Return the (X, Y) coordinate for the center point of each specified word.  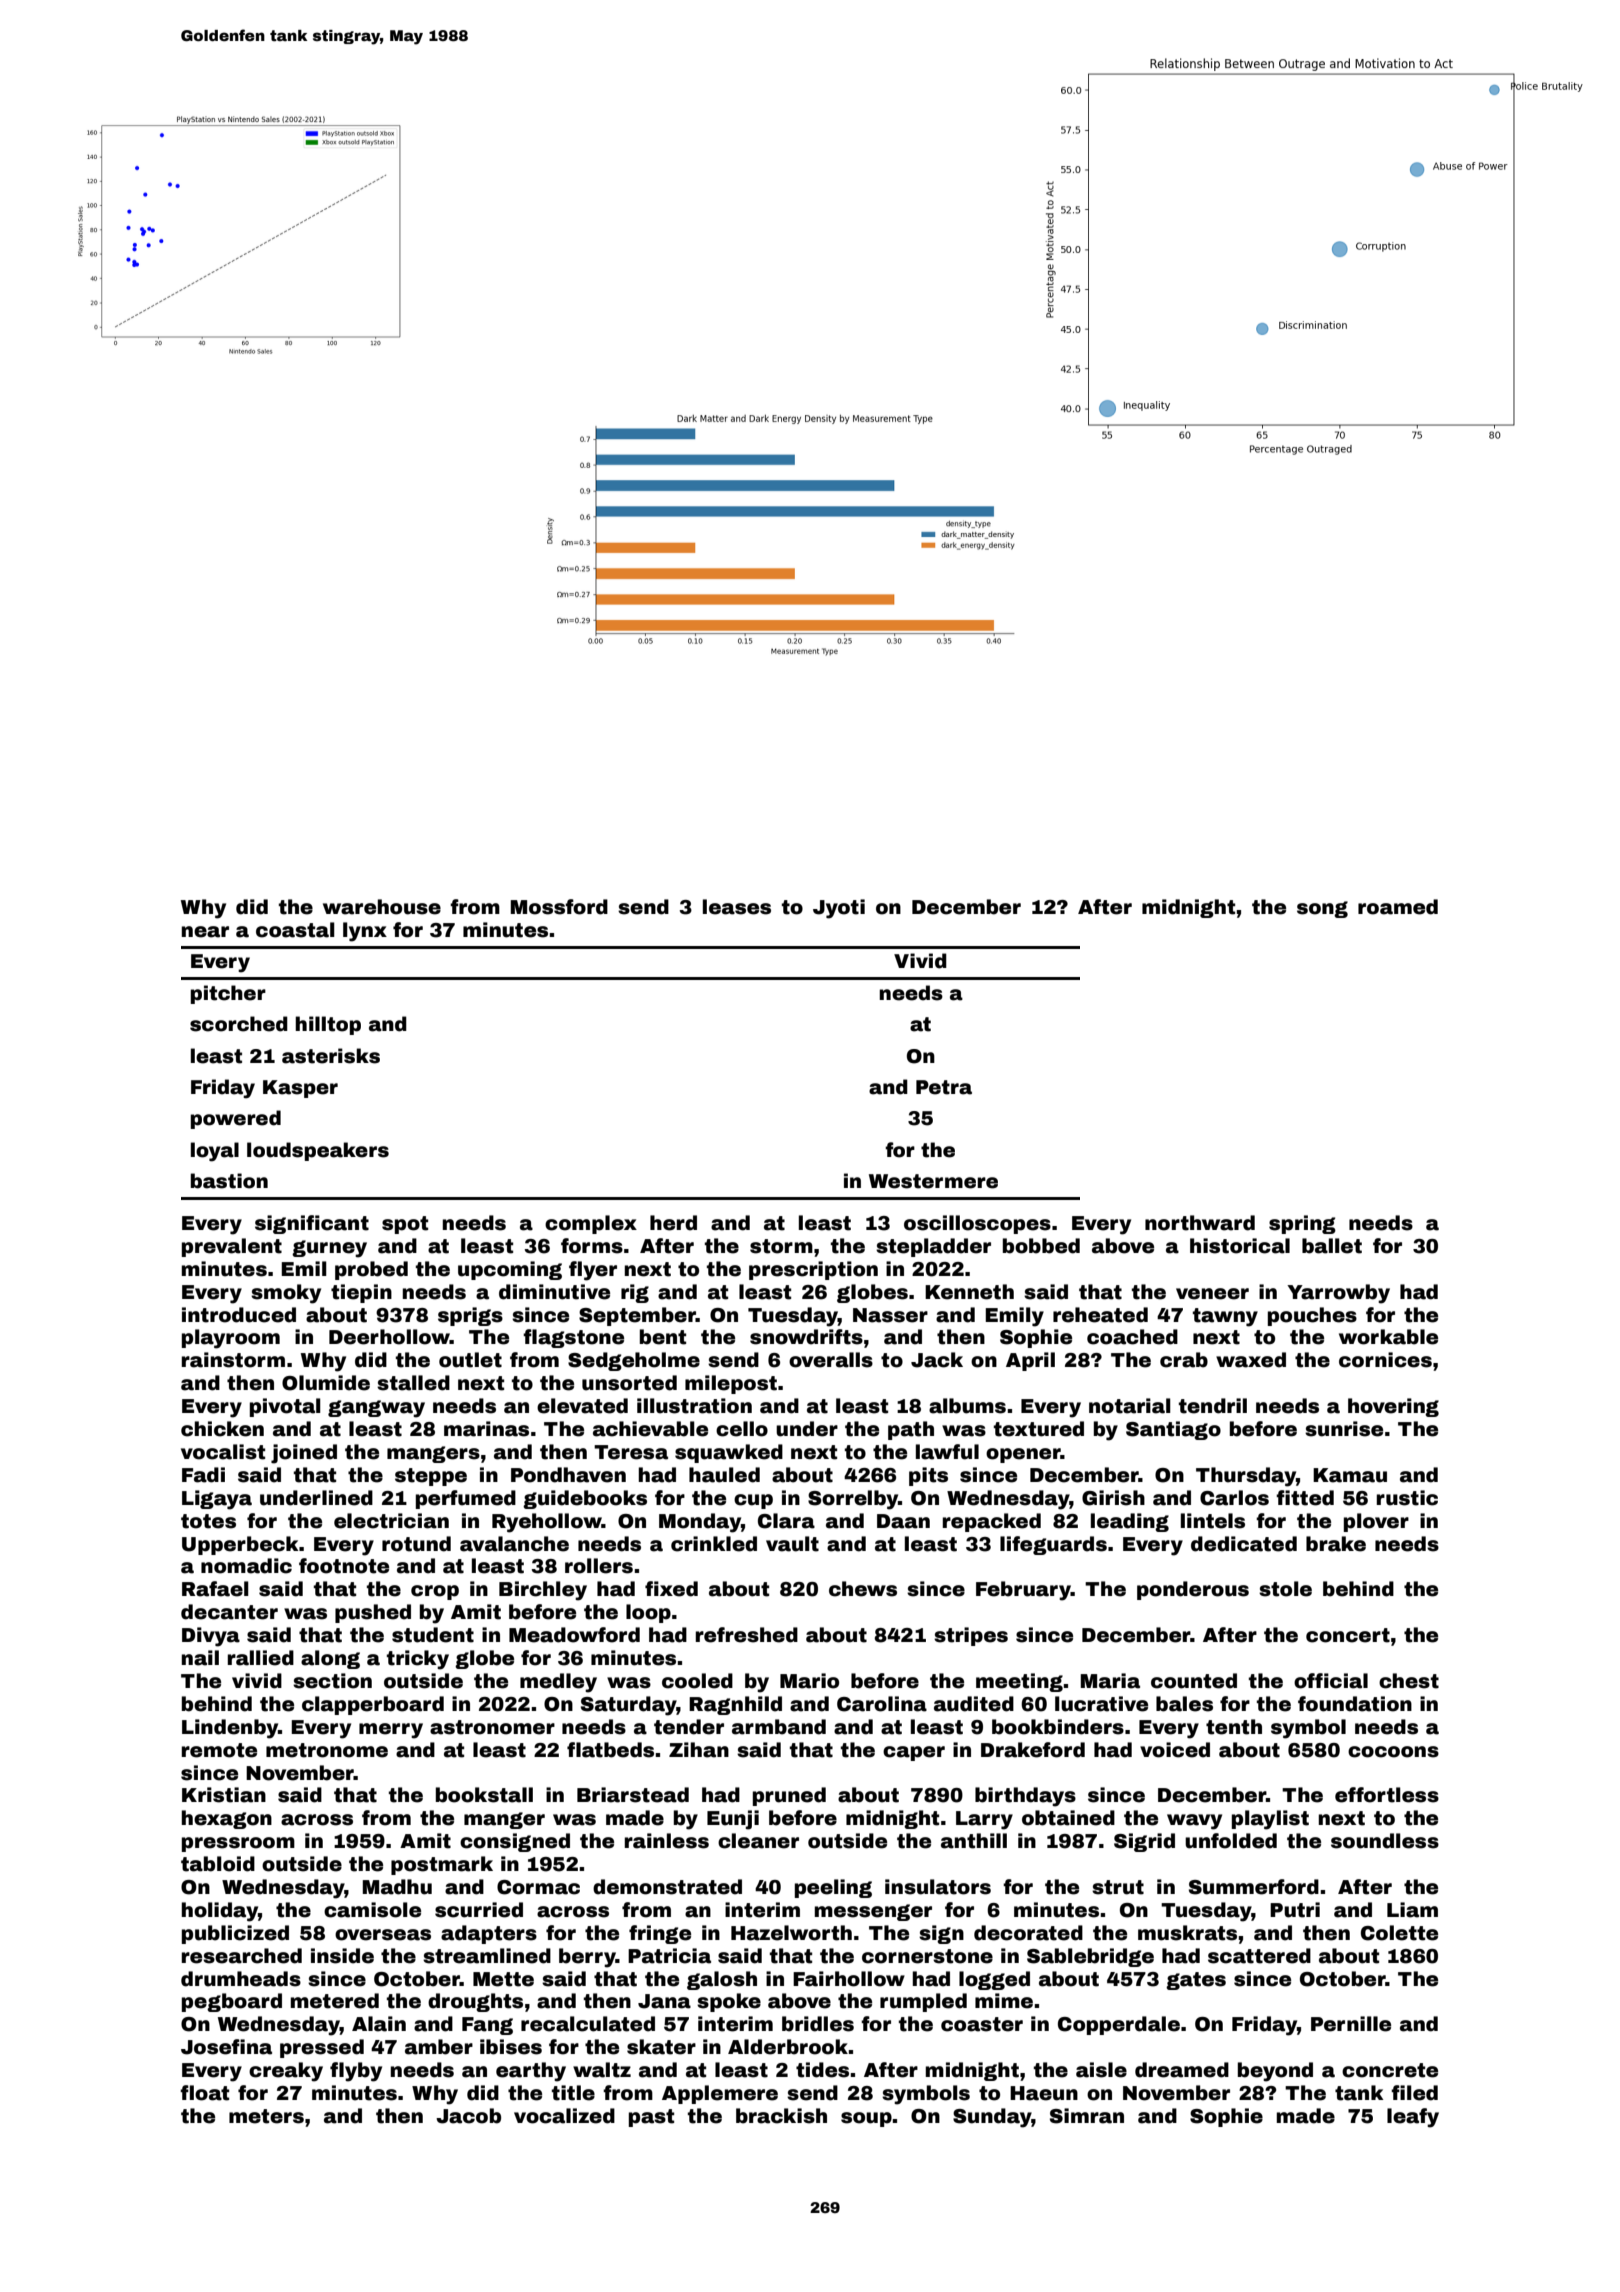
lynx (365, 932)
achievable (650, 1429)
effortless (1387, 1795)
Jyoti (839, 909)
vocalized (564, 2116)
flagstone (573, 1338)
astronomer (492, 1727)
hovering (1393, 1407)
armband (779, 1727)
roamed (1398, 907)
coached (1132, 1337)
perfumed (466, 1499)
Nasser (890, 1315)
